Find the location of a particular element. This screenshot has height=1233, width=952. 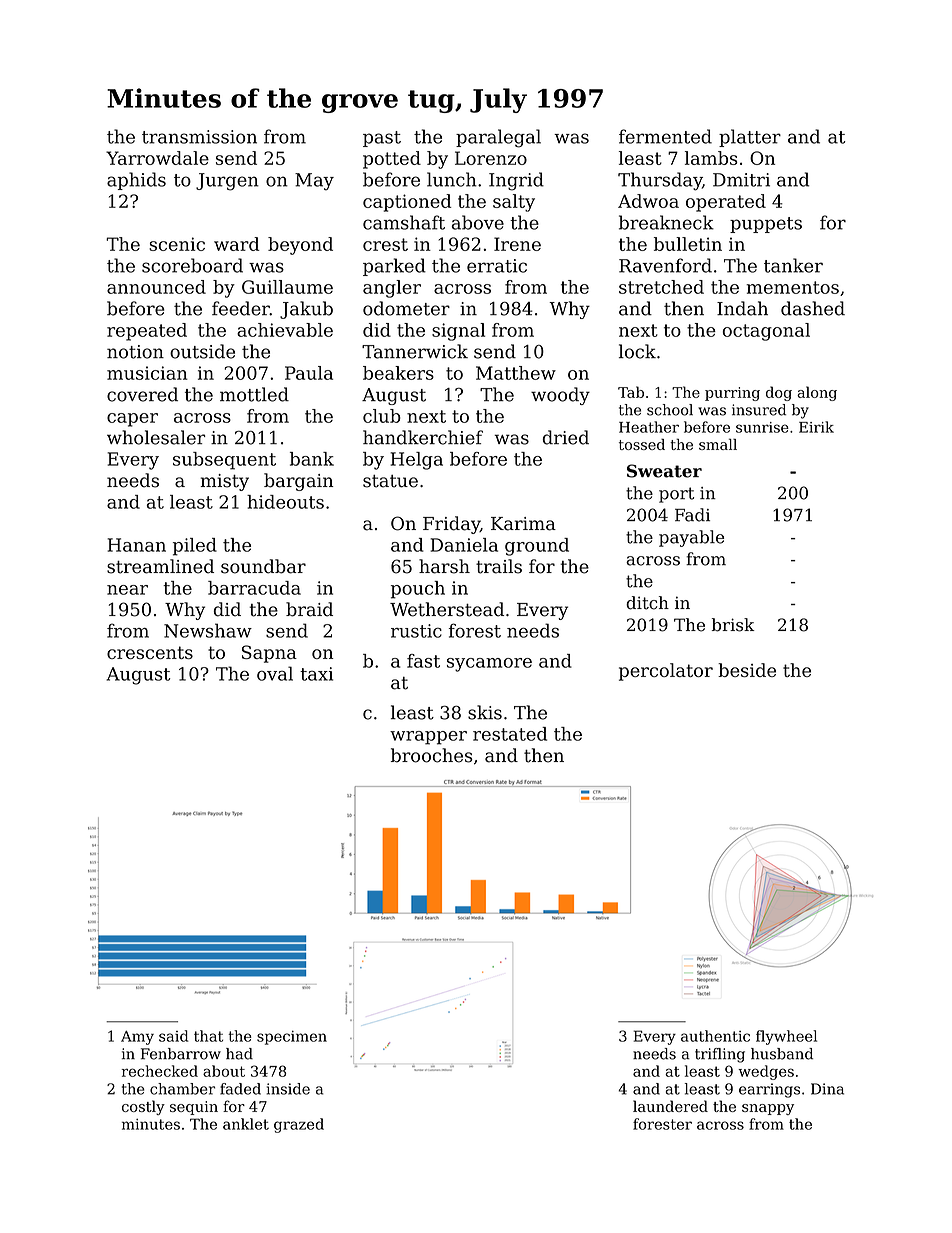

percolator is located at coordinates (666, 672).
